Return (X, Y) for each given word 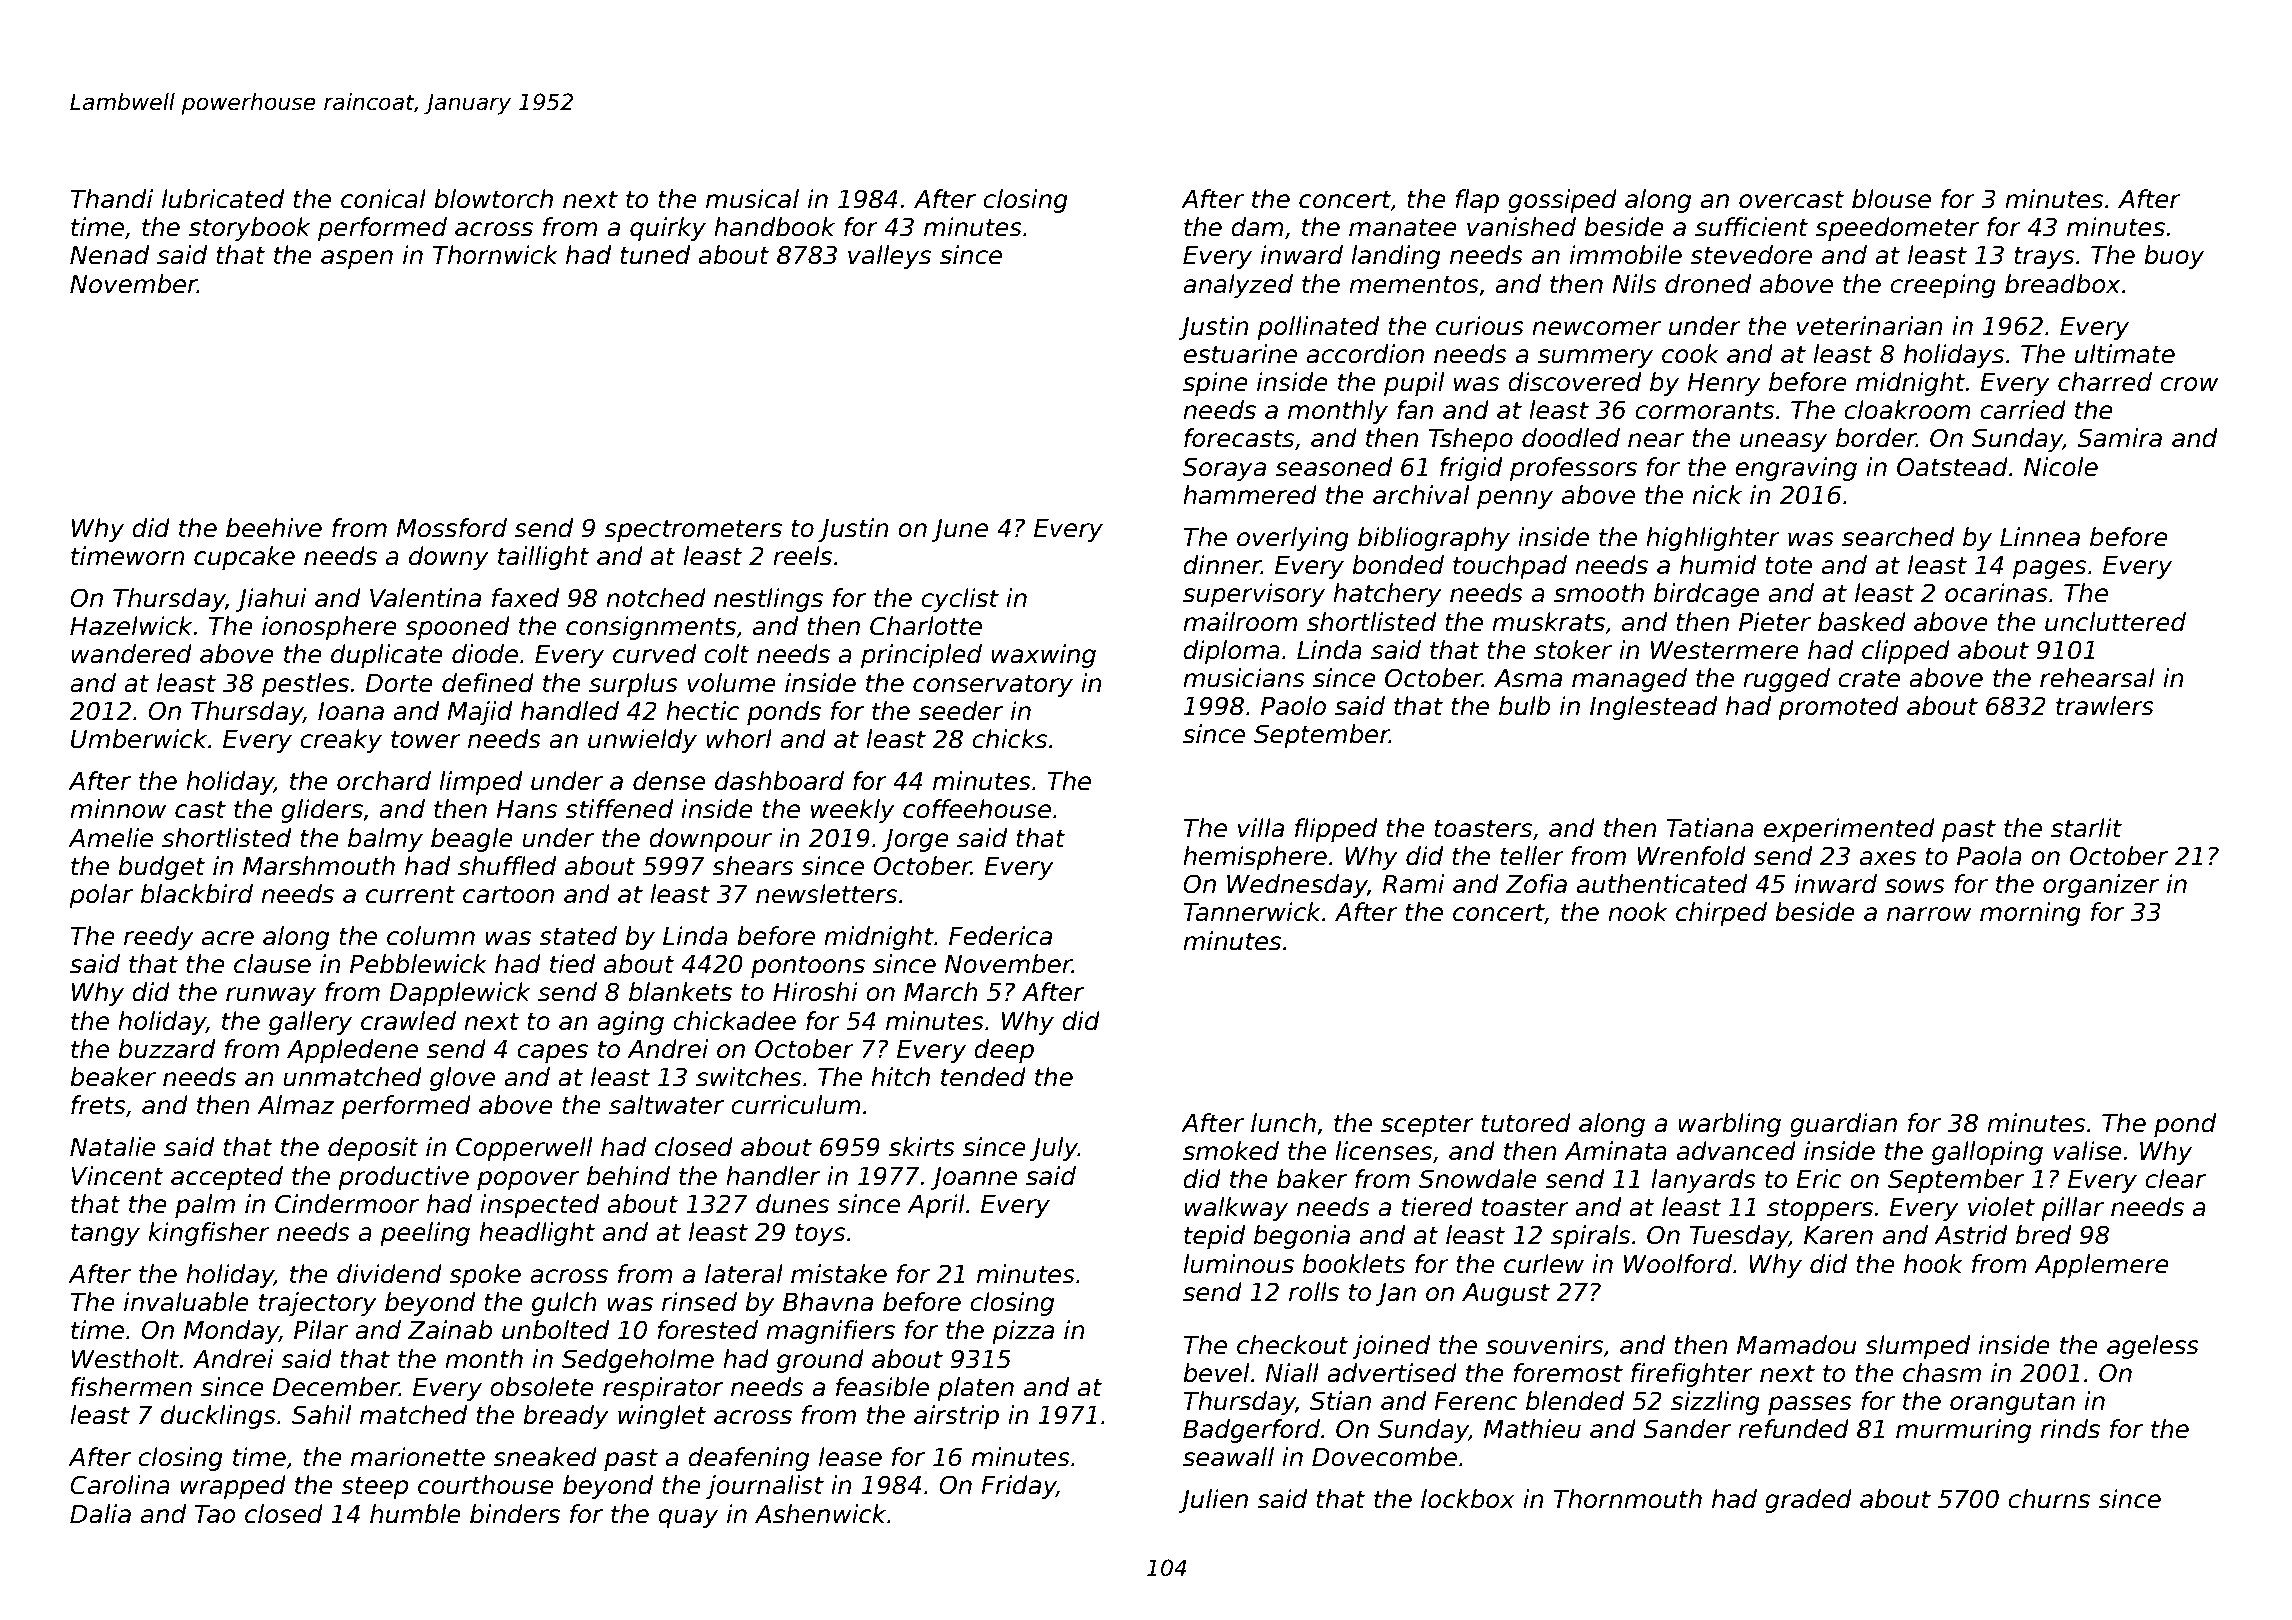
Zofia (1536, 884)
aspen (357, 259)
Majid (479, 713)
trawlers (2105, 706)
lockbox (1468, 1499)
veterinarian (1870, 326)
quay (688, 1518)
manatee (1403, 228)
